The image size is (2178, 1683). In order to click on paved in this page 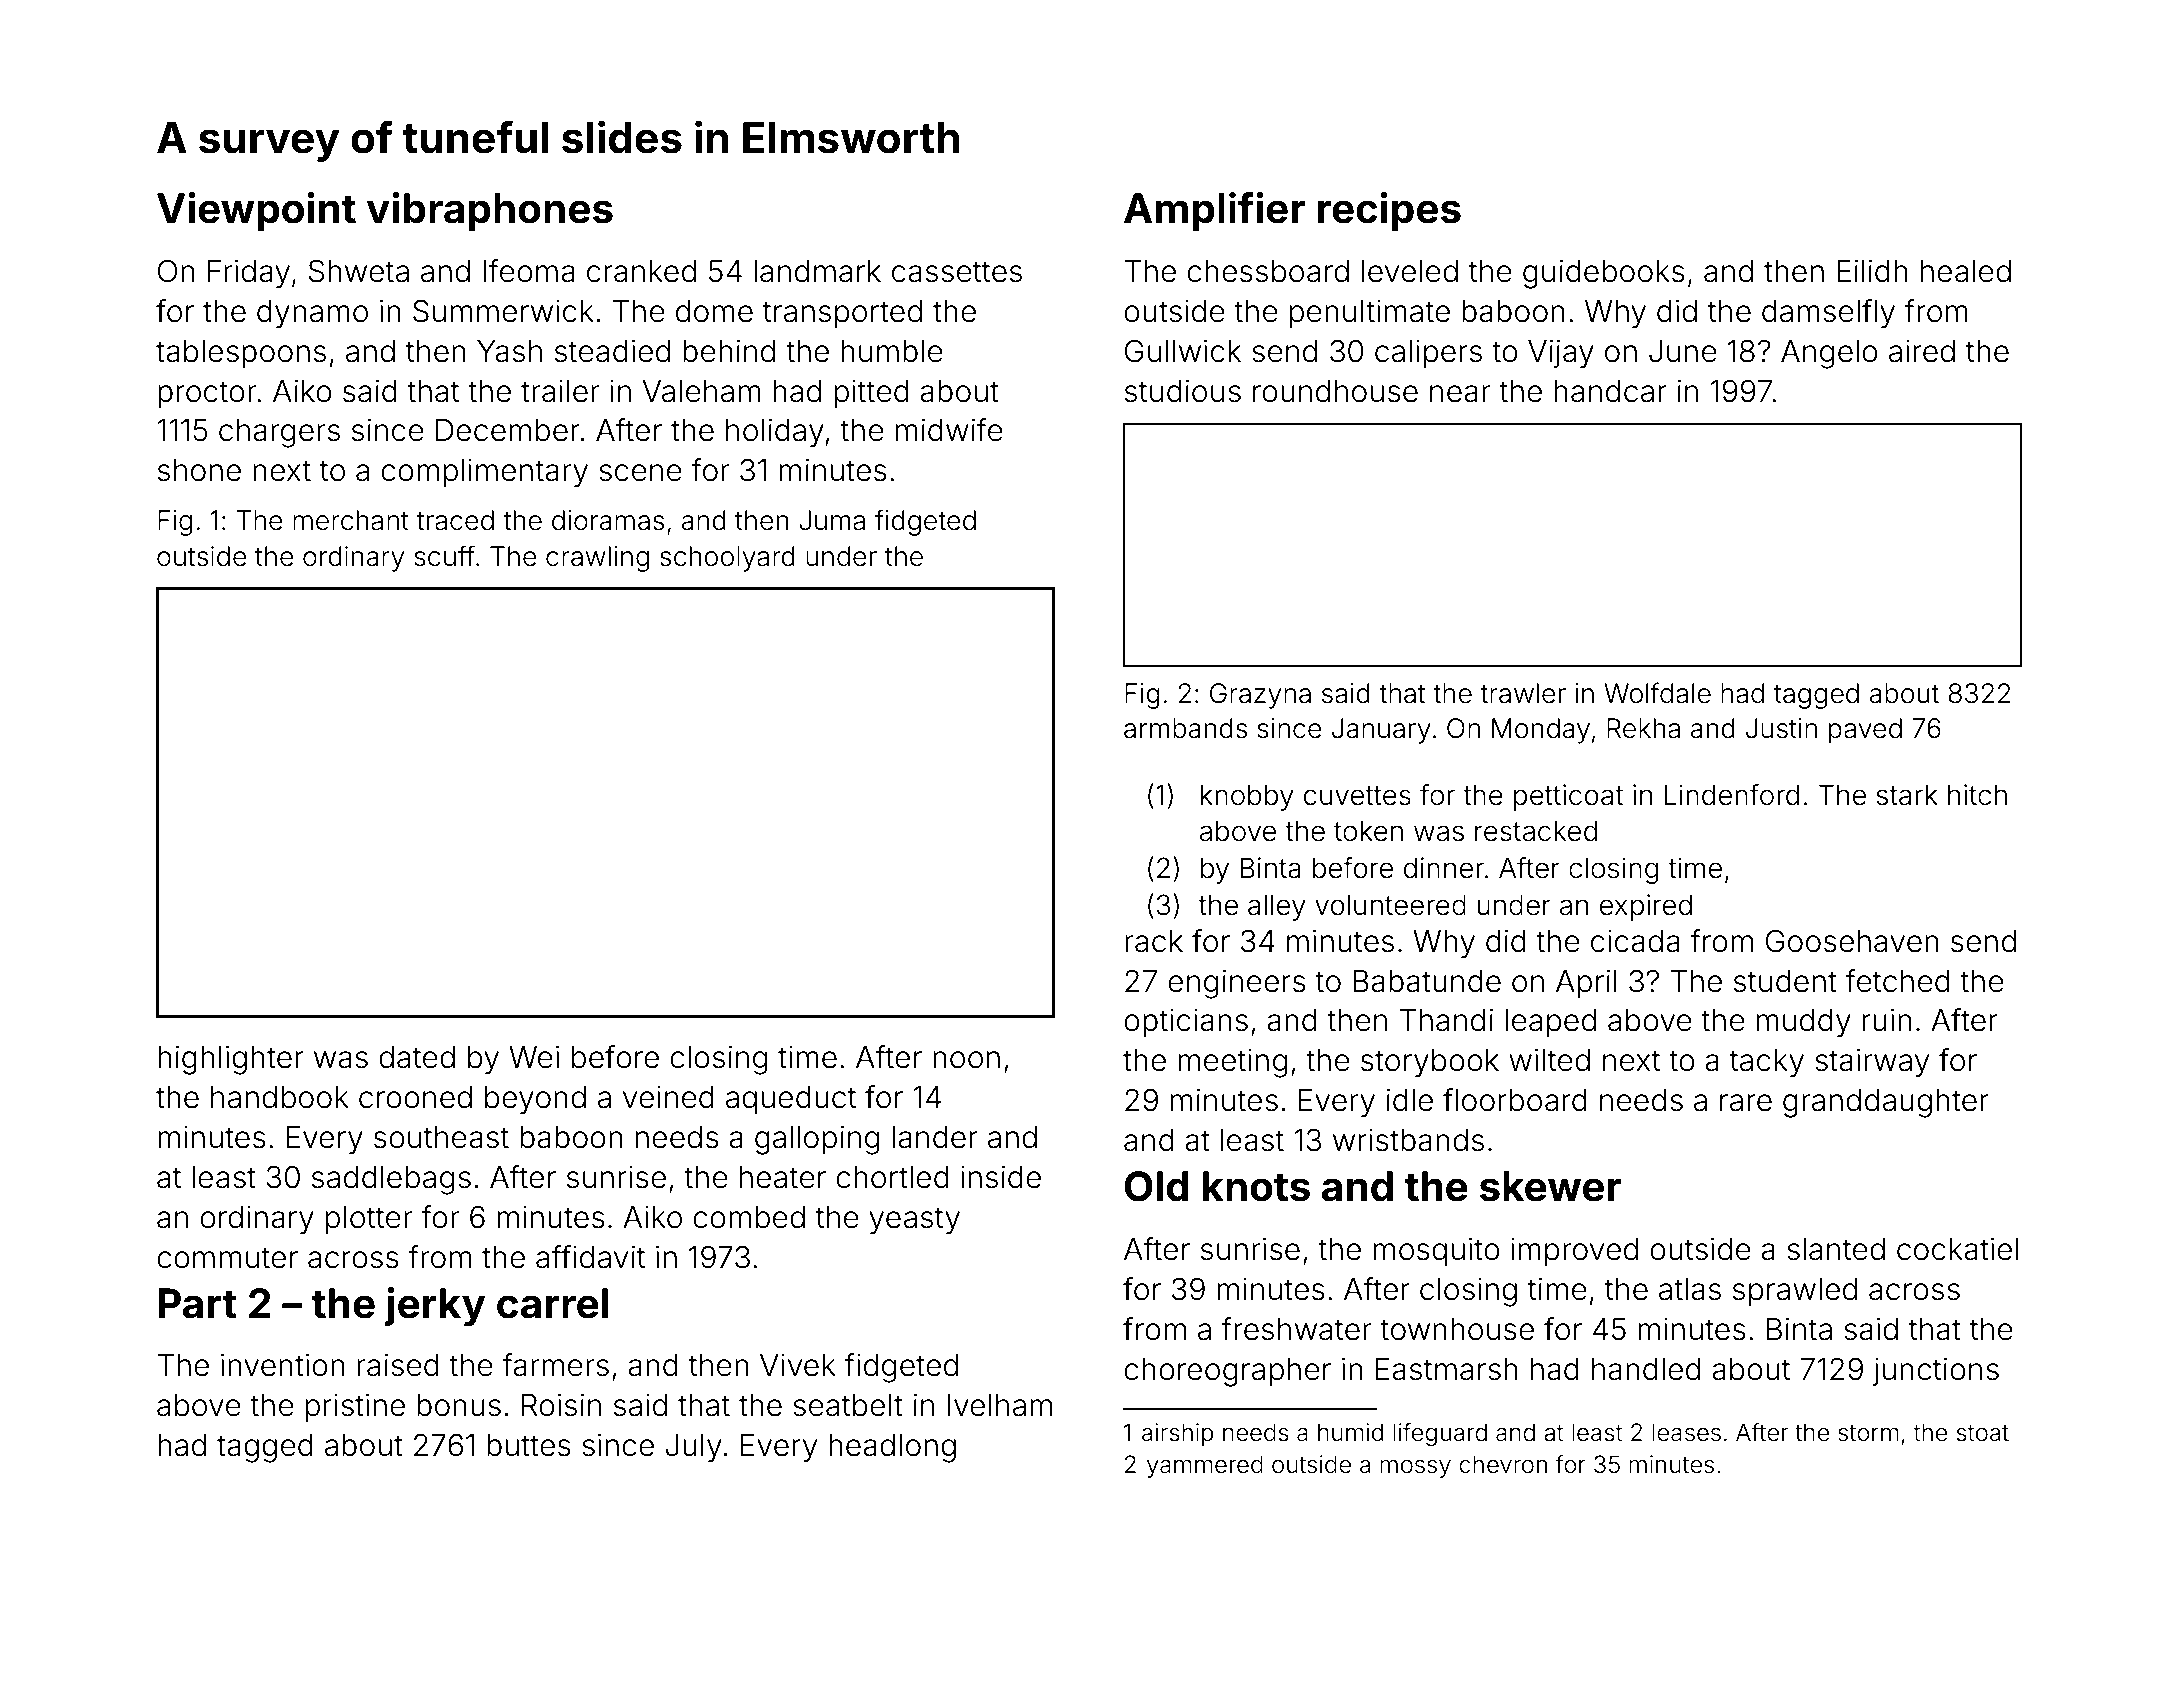, I will do `click(1865, 731)`.
